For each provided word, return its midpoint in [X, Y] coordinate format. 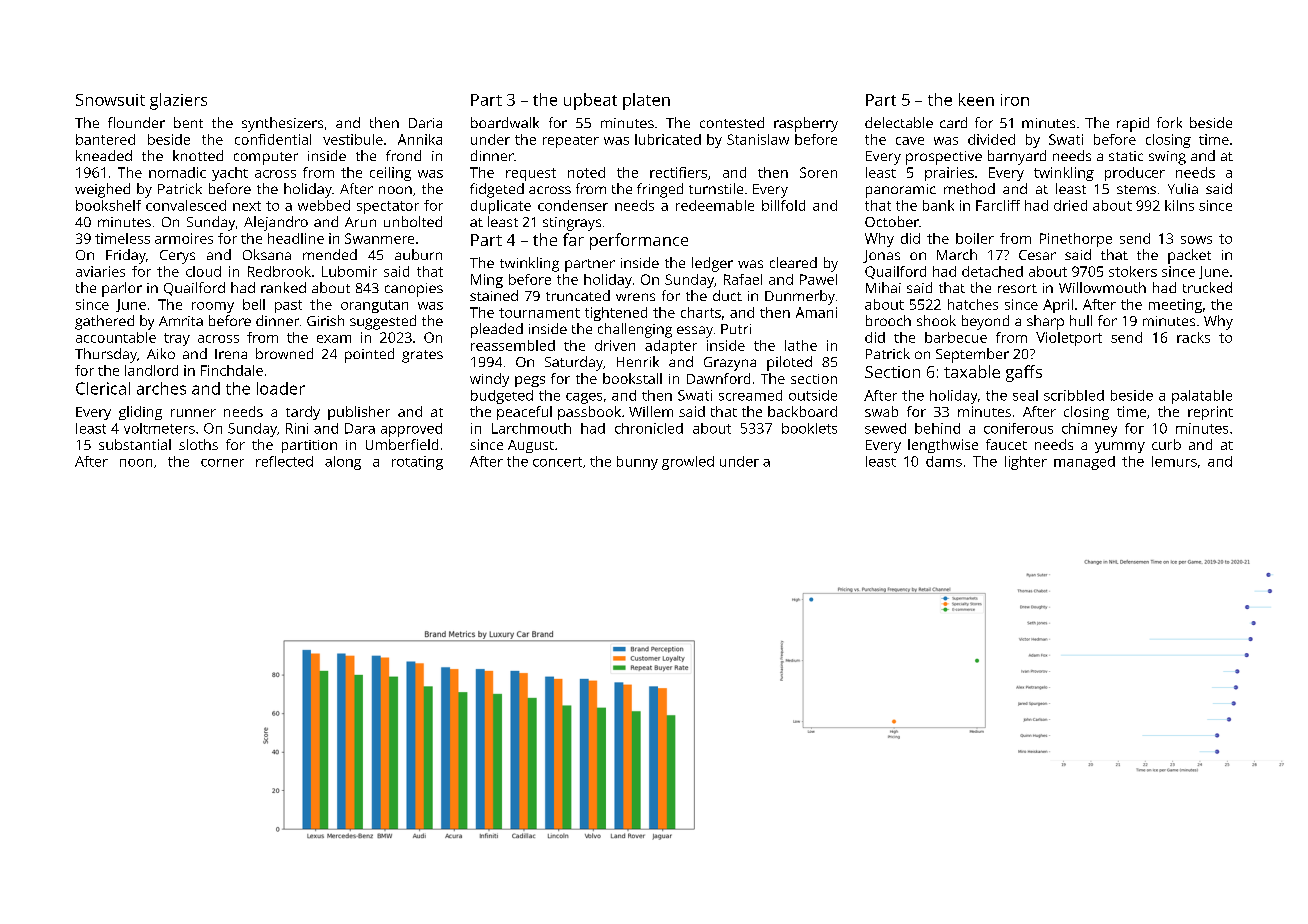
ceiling [390, 174]
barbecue [956, 337]
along [343, 463]
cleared [793, 262]
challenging [635, 330]
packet [1189, 256]
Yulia [1183, 188]
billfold [783, 205]
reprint [1210, 413]
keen [976, 99]
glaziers [178, 101]
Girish [325, 320]
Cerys [177, 257]
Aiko [161, 353]
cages [584, 398]
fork [1169, 122]
